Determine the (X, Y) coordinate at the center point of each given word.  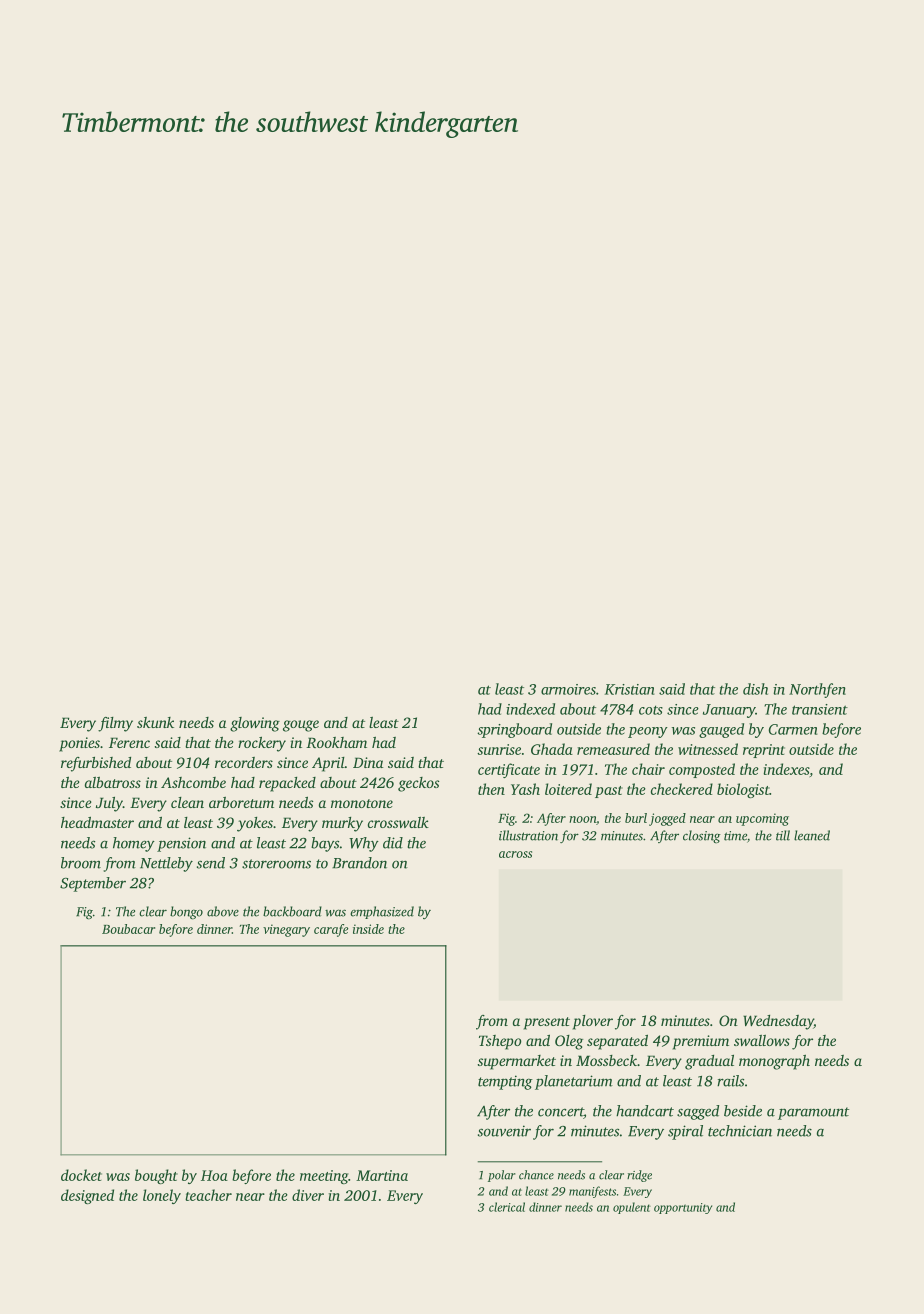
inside (368, 929)
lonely (162, 1196)
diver (308, 1195)
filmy (115, 724)
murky (342, 824)
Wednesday (778, 1022)
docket (81, 1175)
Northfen (817, 690)
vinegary (286, 930)
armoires (568, 689)
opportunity (683, 1208)
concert (561, 1113)
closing (702, 836)
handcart (645, 1111)
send (211, 863)
